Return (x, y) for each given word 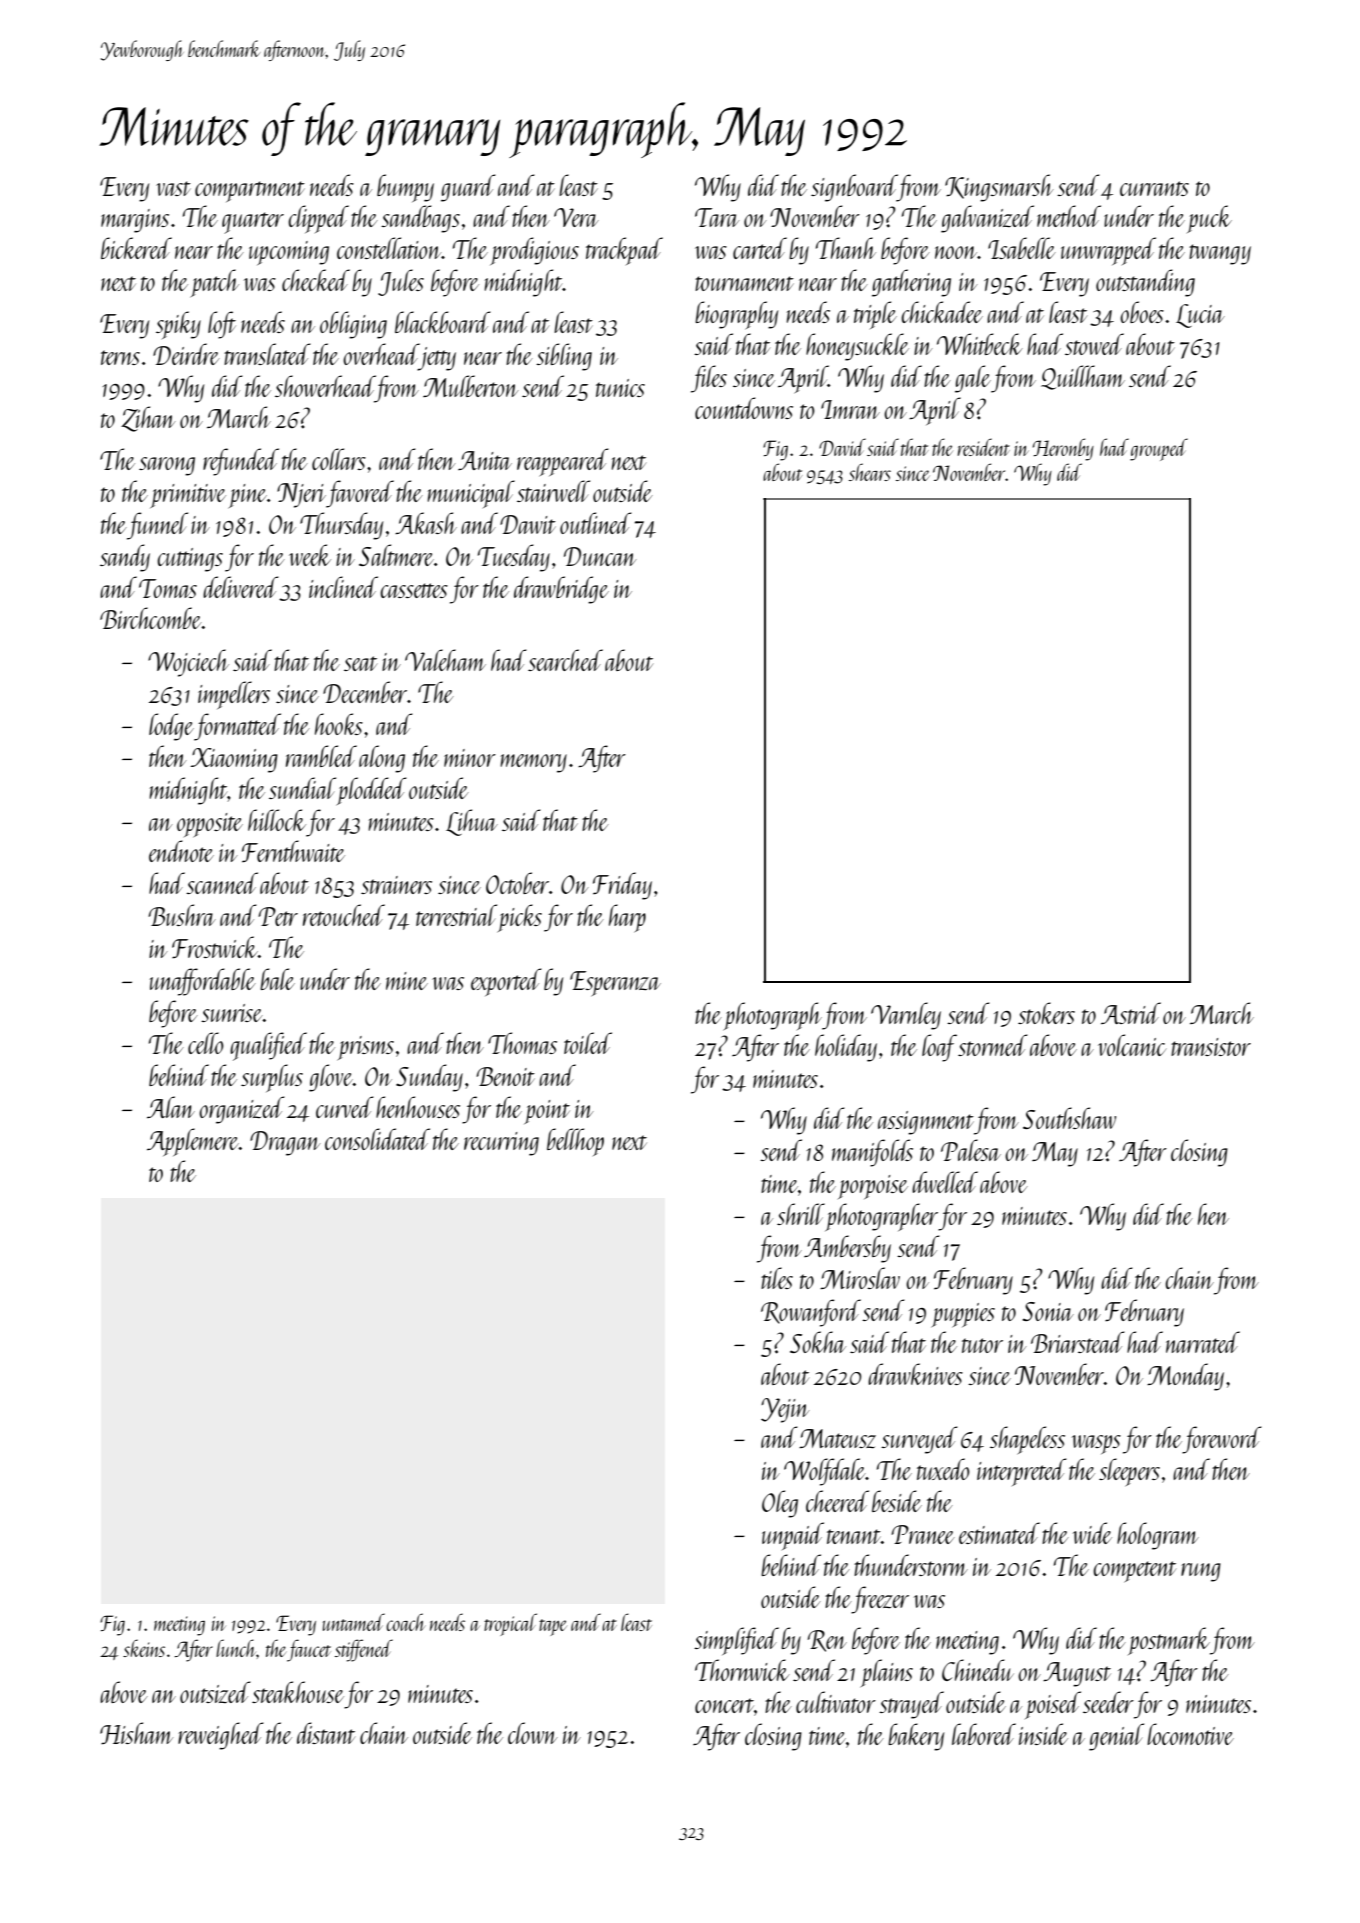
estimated (999, 1533)
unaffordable (203, 982)
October (517, 883)
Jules (401, 282)
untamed (354, 1622)
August (1077, 1674)
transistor (1211, 1047)
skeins (144, 1648)
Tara (717, 217)
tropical (510, 1624)
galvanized (987, 219)
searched (565, 660)
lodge (171, 727)
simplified (736, 1641)
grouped (1159, 449)
